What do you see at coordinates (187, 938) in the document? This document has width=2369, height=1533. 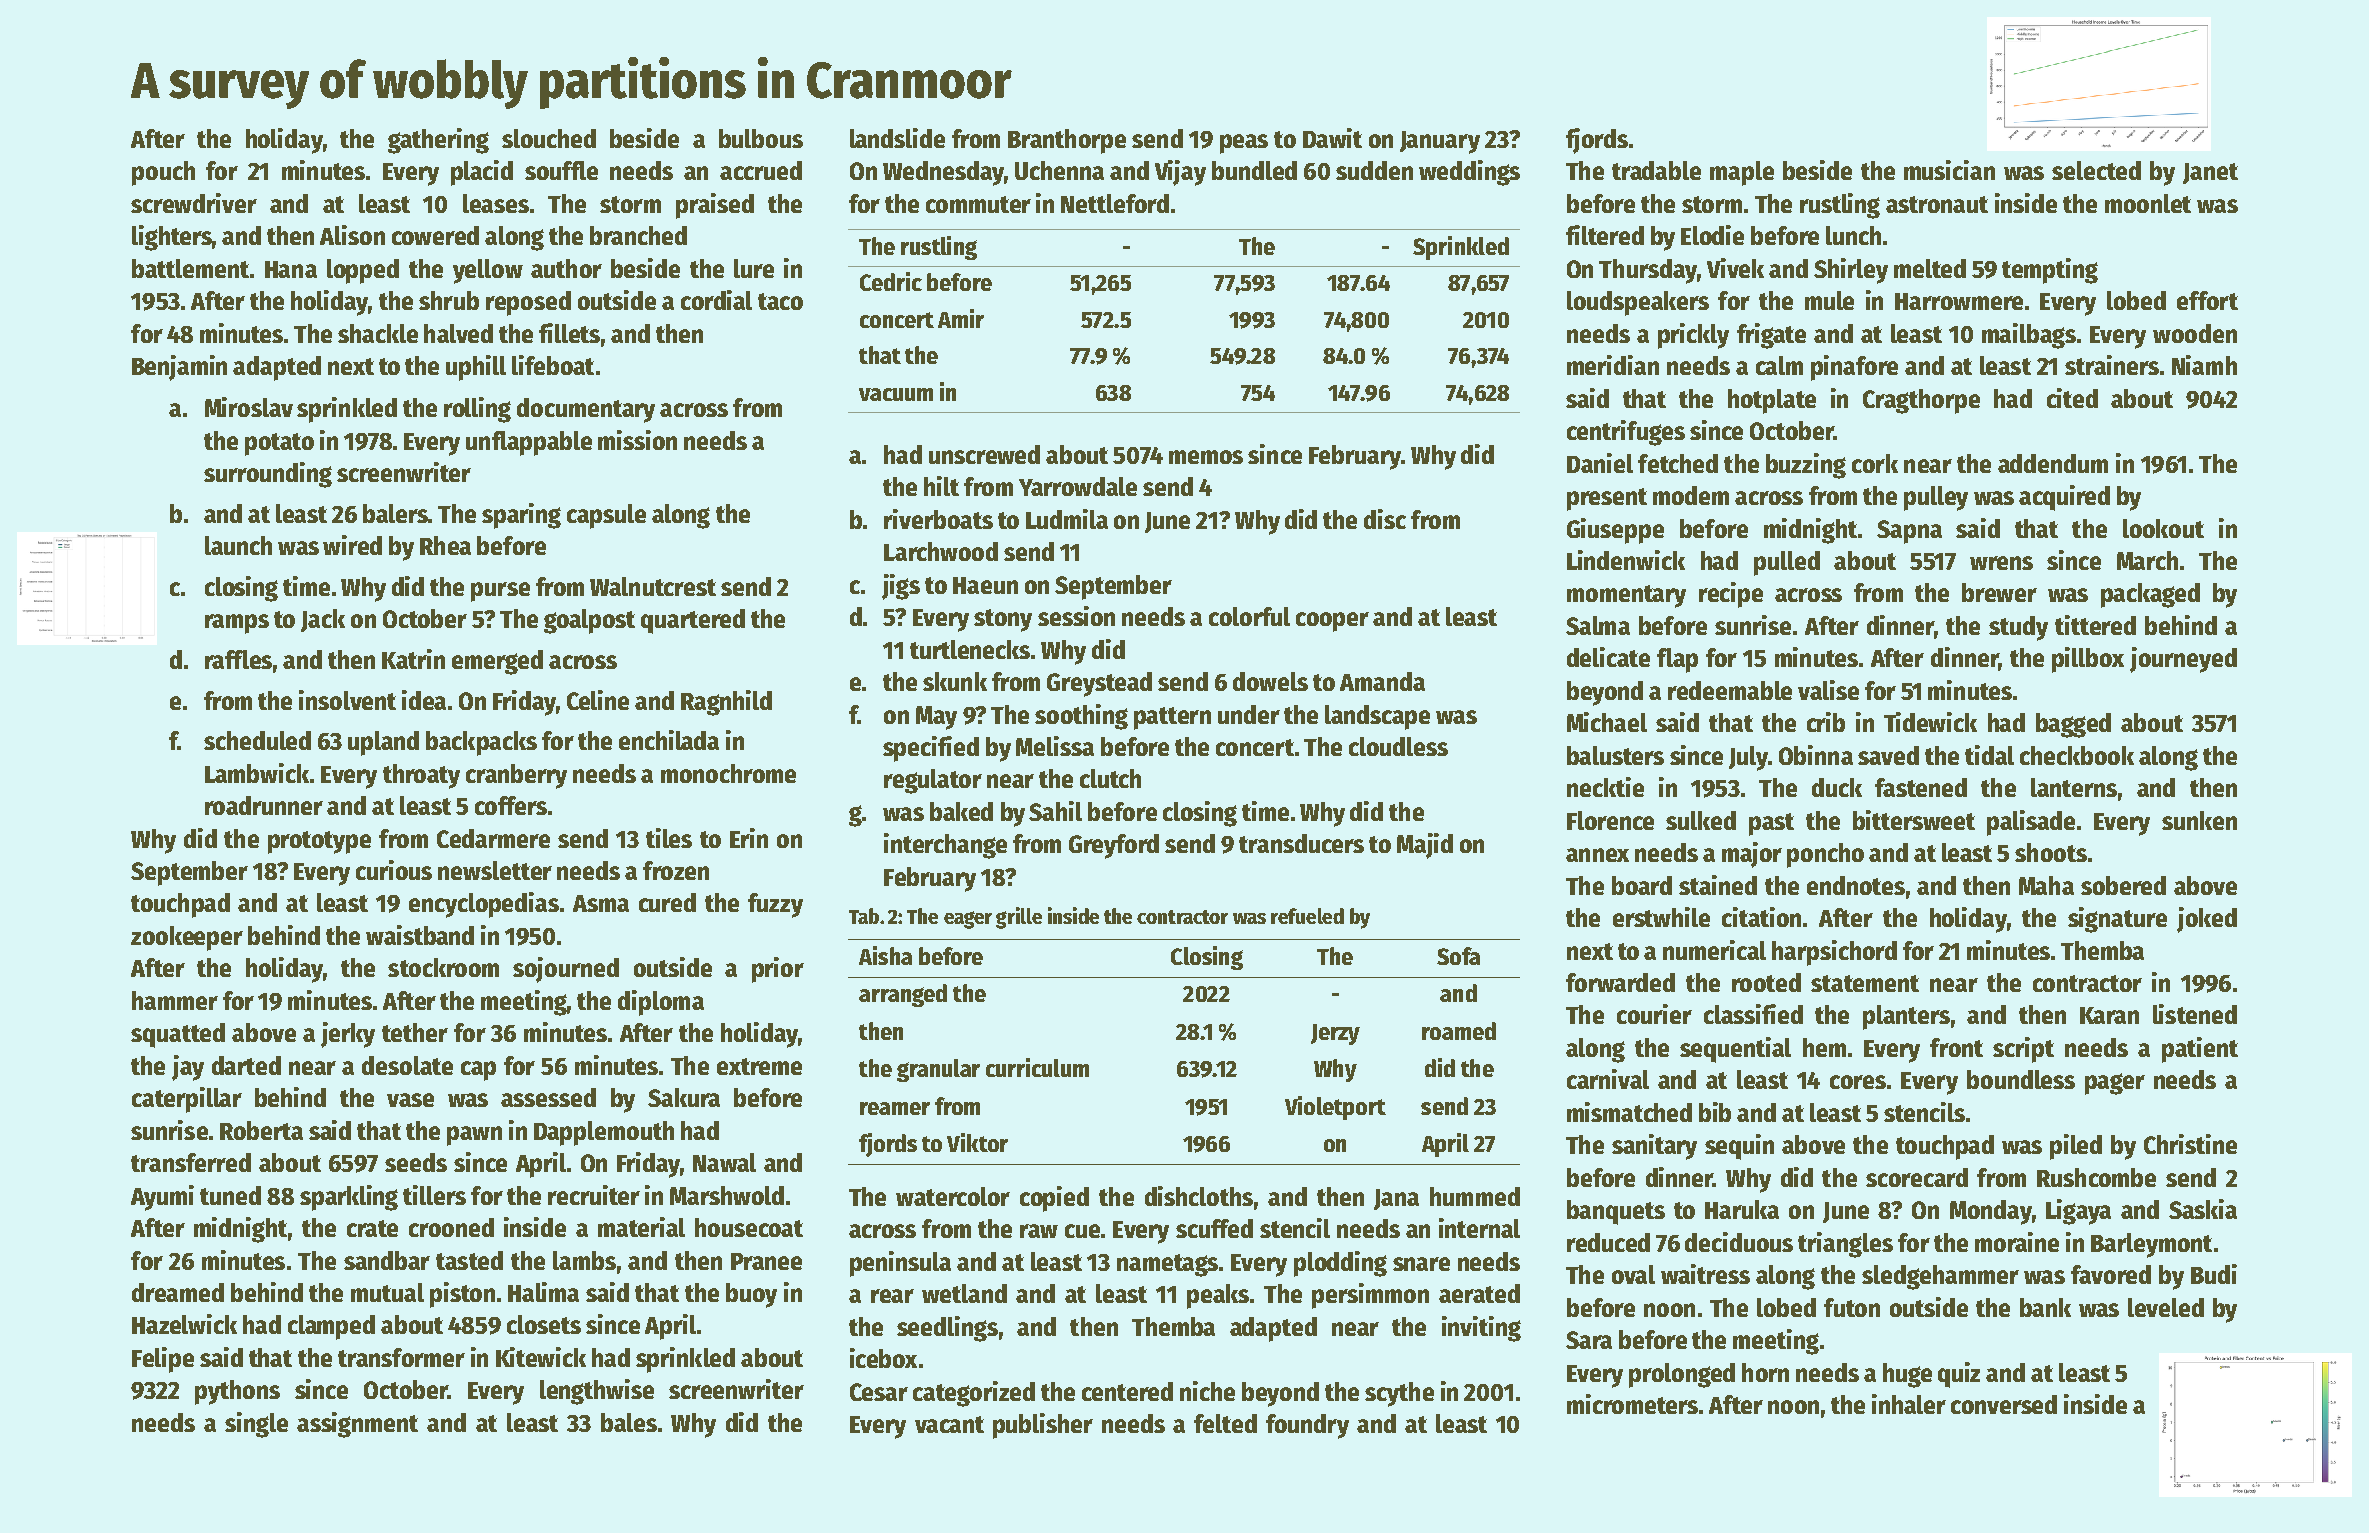 I see `zookeeper` at bounding box center [187, 938].
